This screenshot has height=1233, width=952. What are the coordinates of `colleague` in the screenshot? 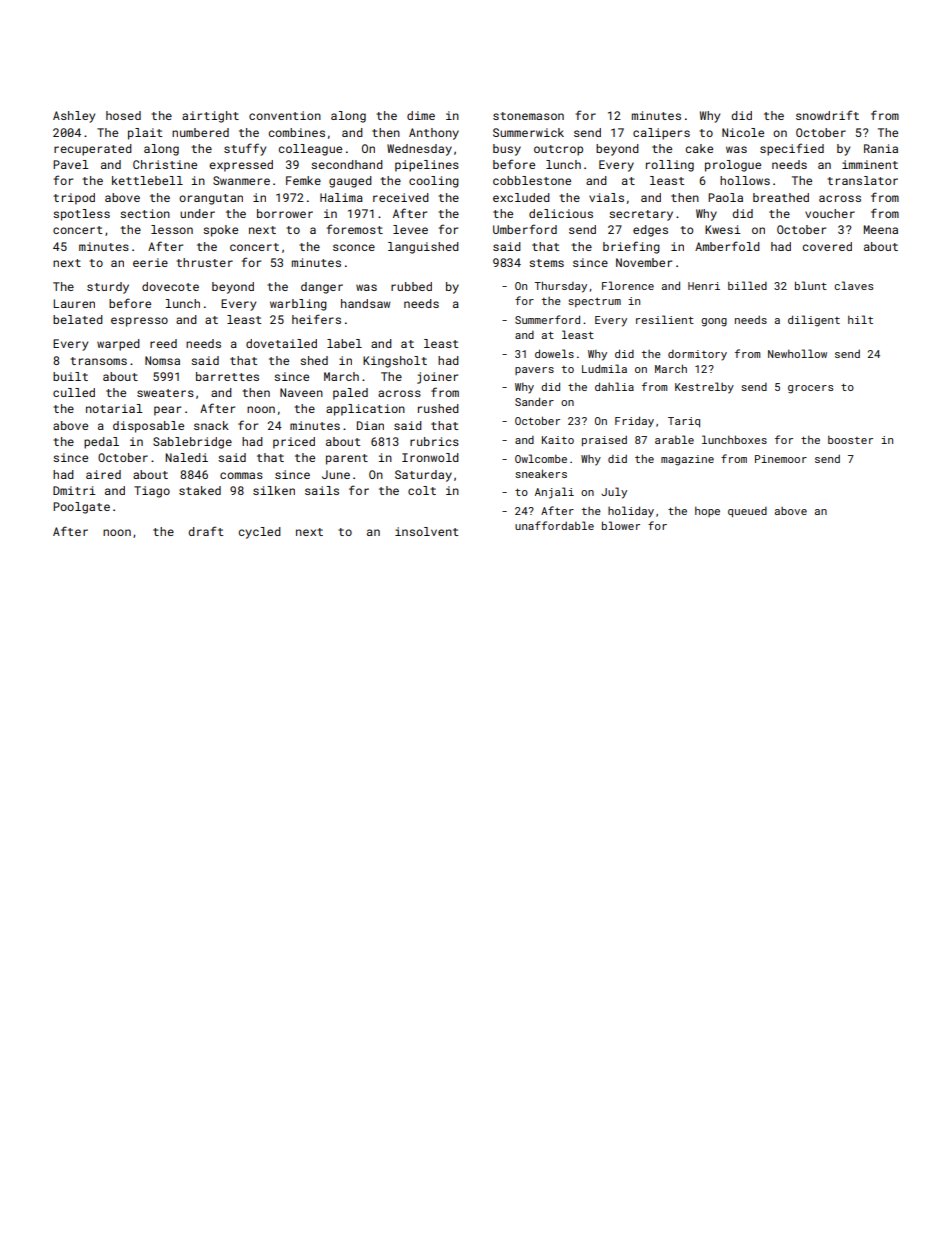 It's located at (310, 150).
